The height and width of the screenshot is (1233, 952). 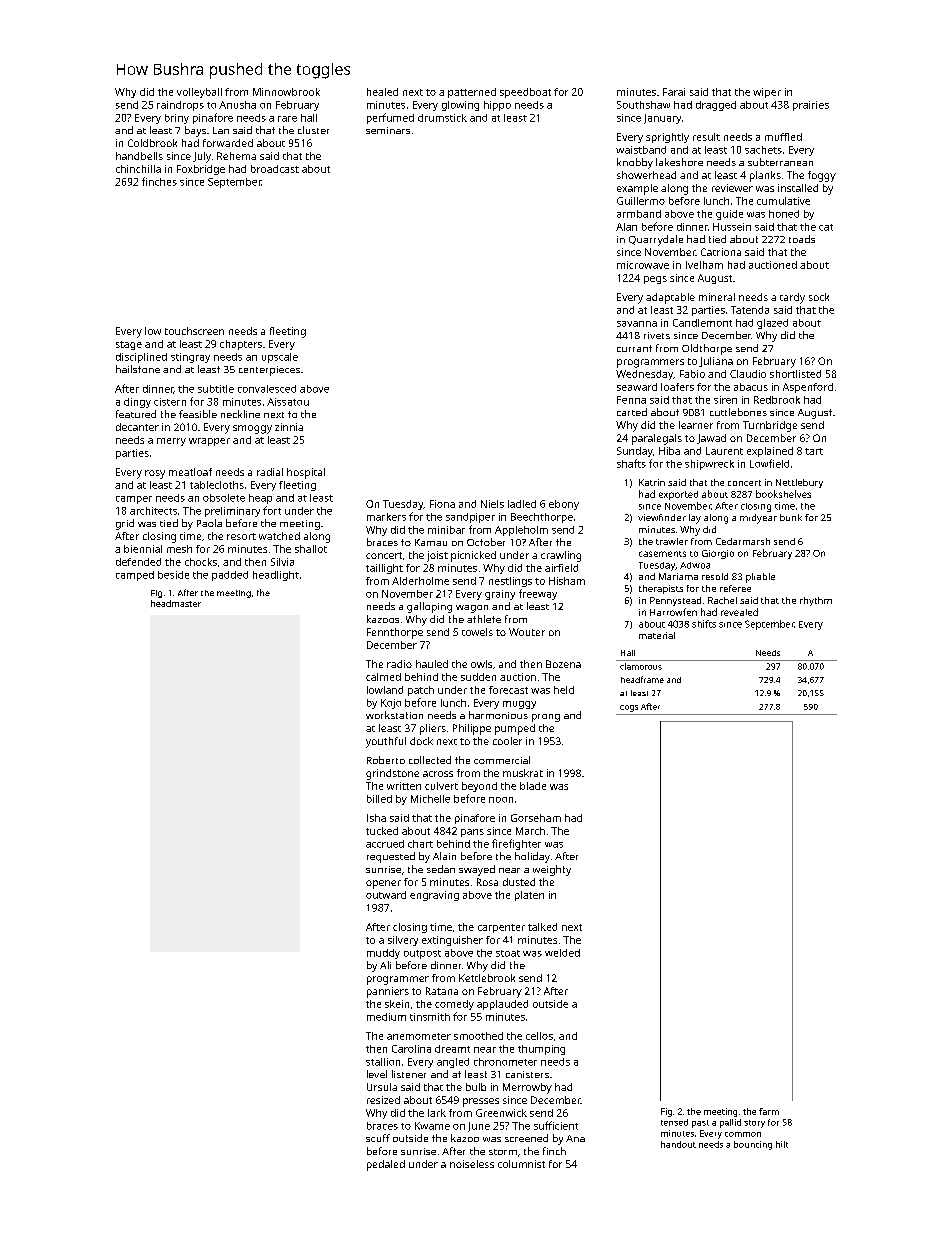 I want to click on muddy, so click(x=383, y=954).
